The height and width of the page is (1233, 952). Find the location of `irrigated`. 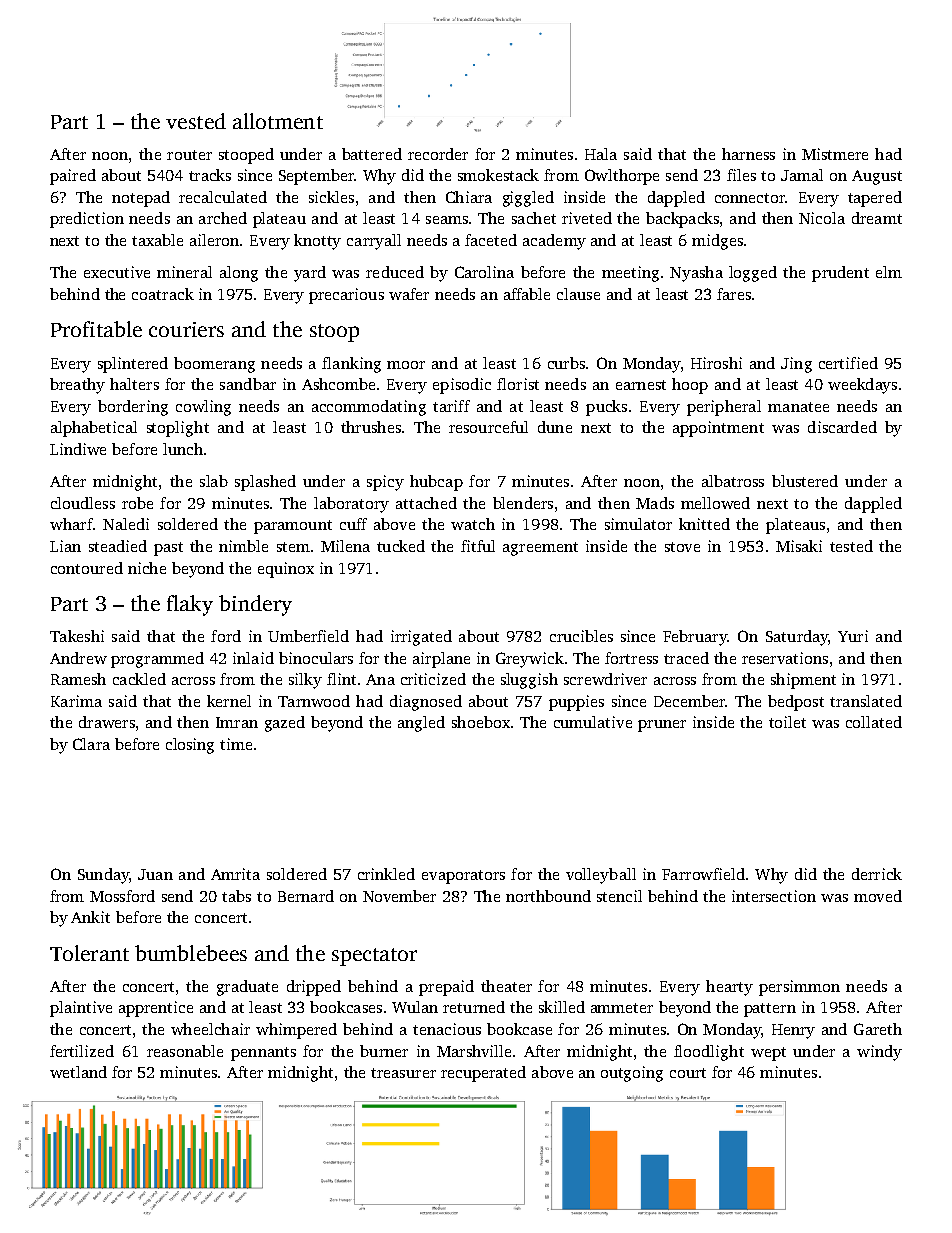

irrigated is located at coordinates (421, 638).
